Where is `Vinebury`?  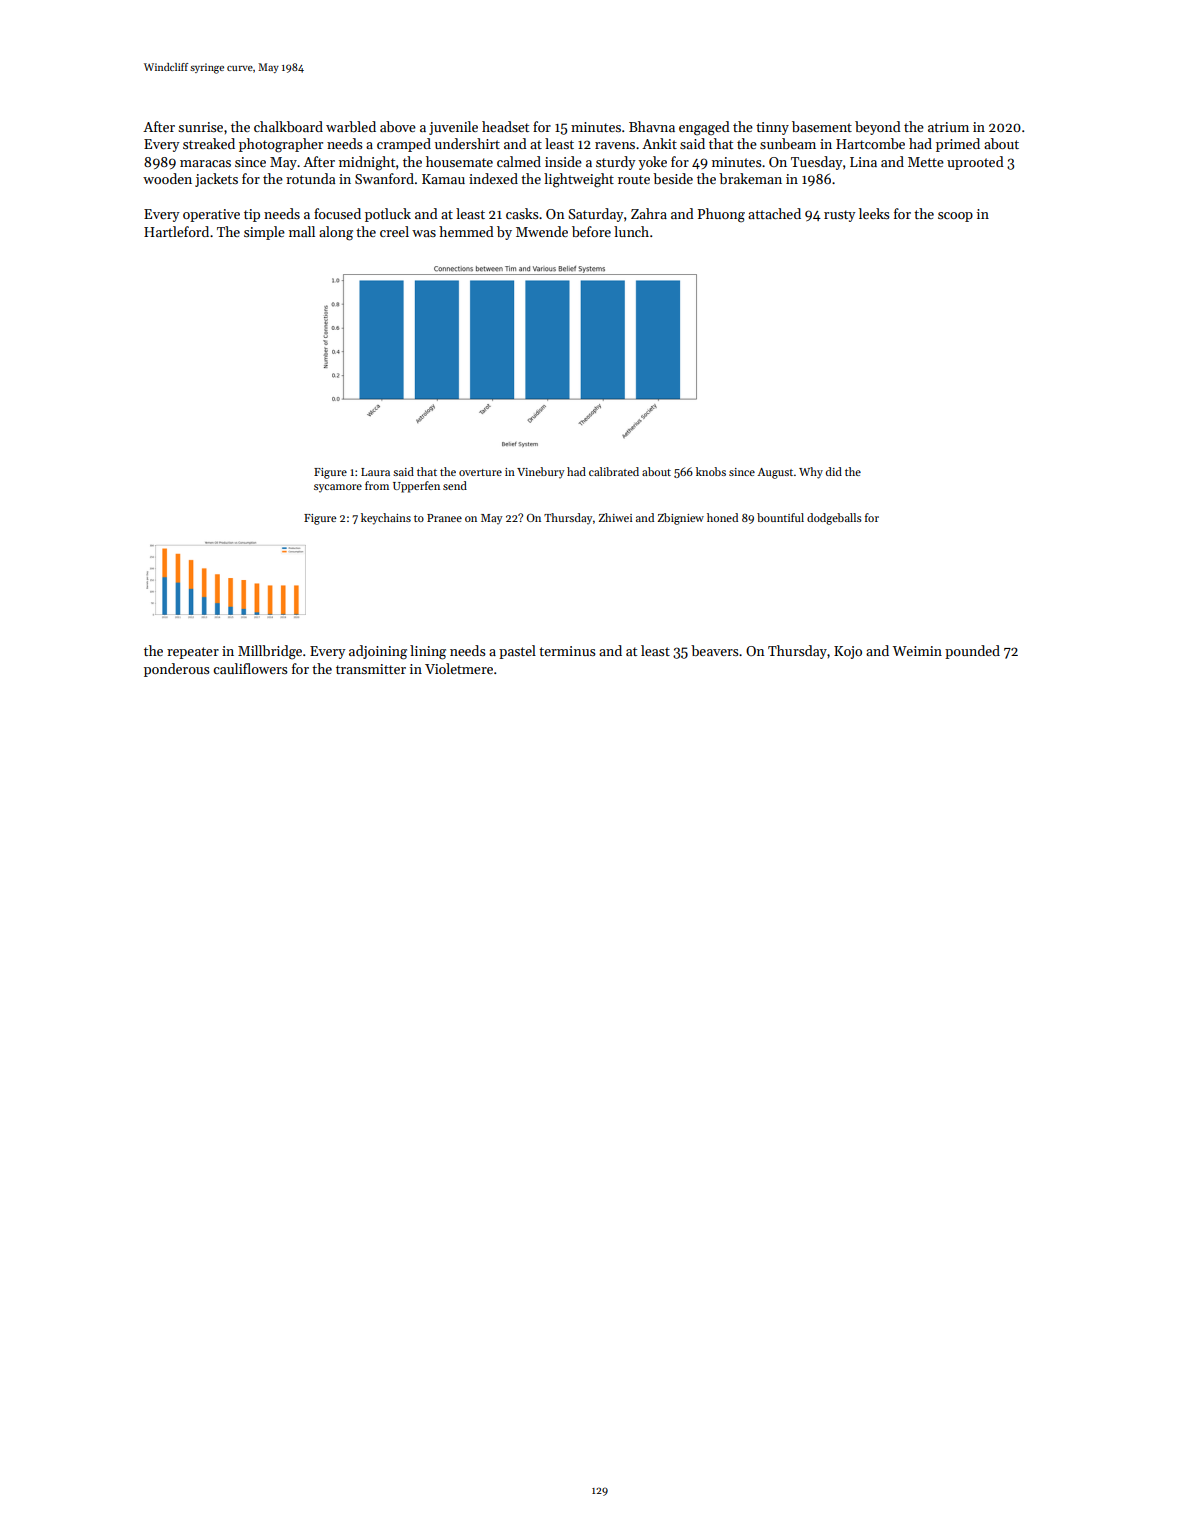 Vinebury is located at coordinates (540, 473).
